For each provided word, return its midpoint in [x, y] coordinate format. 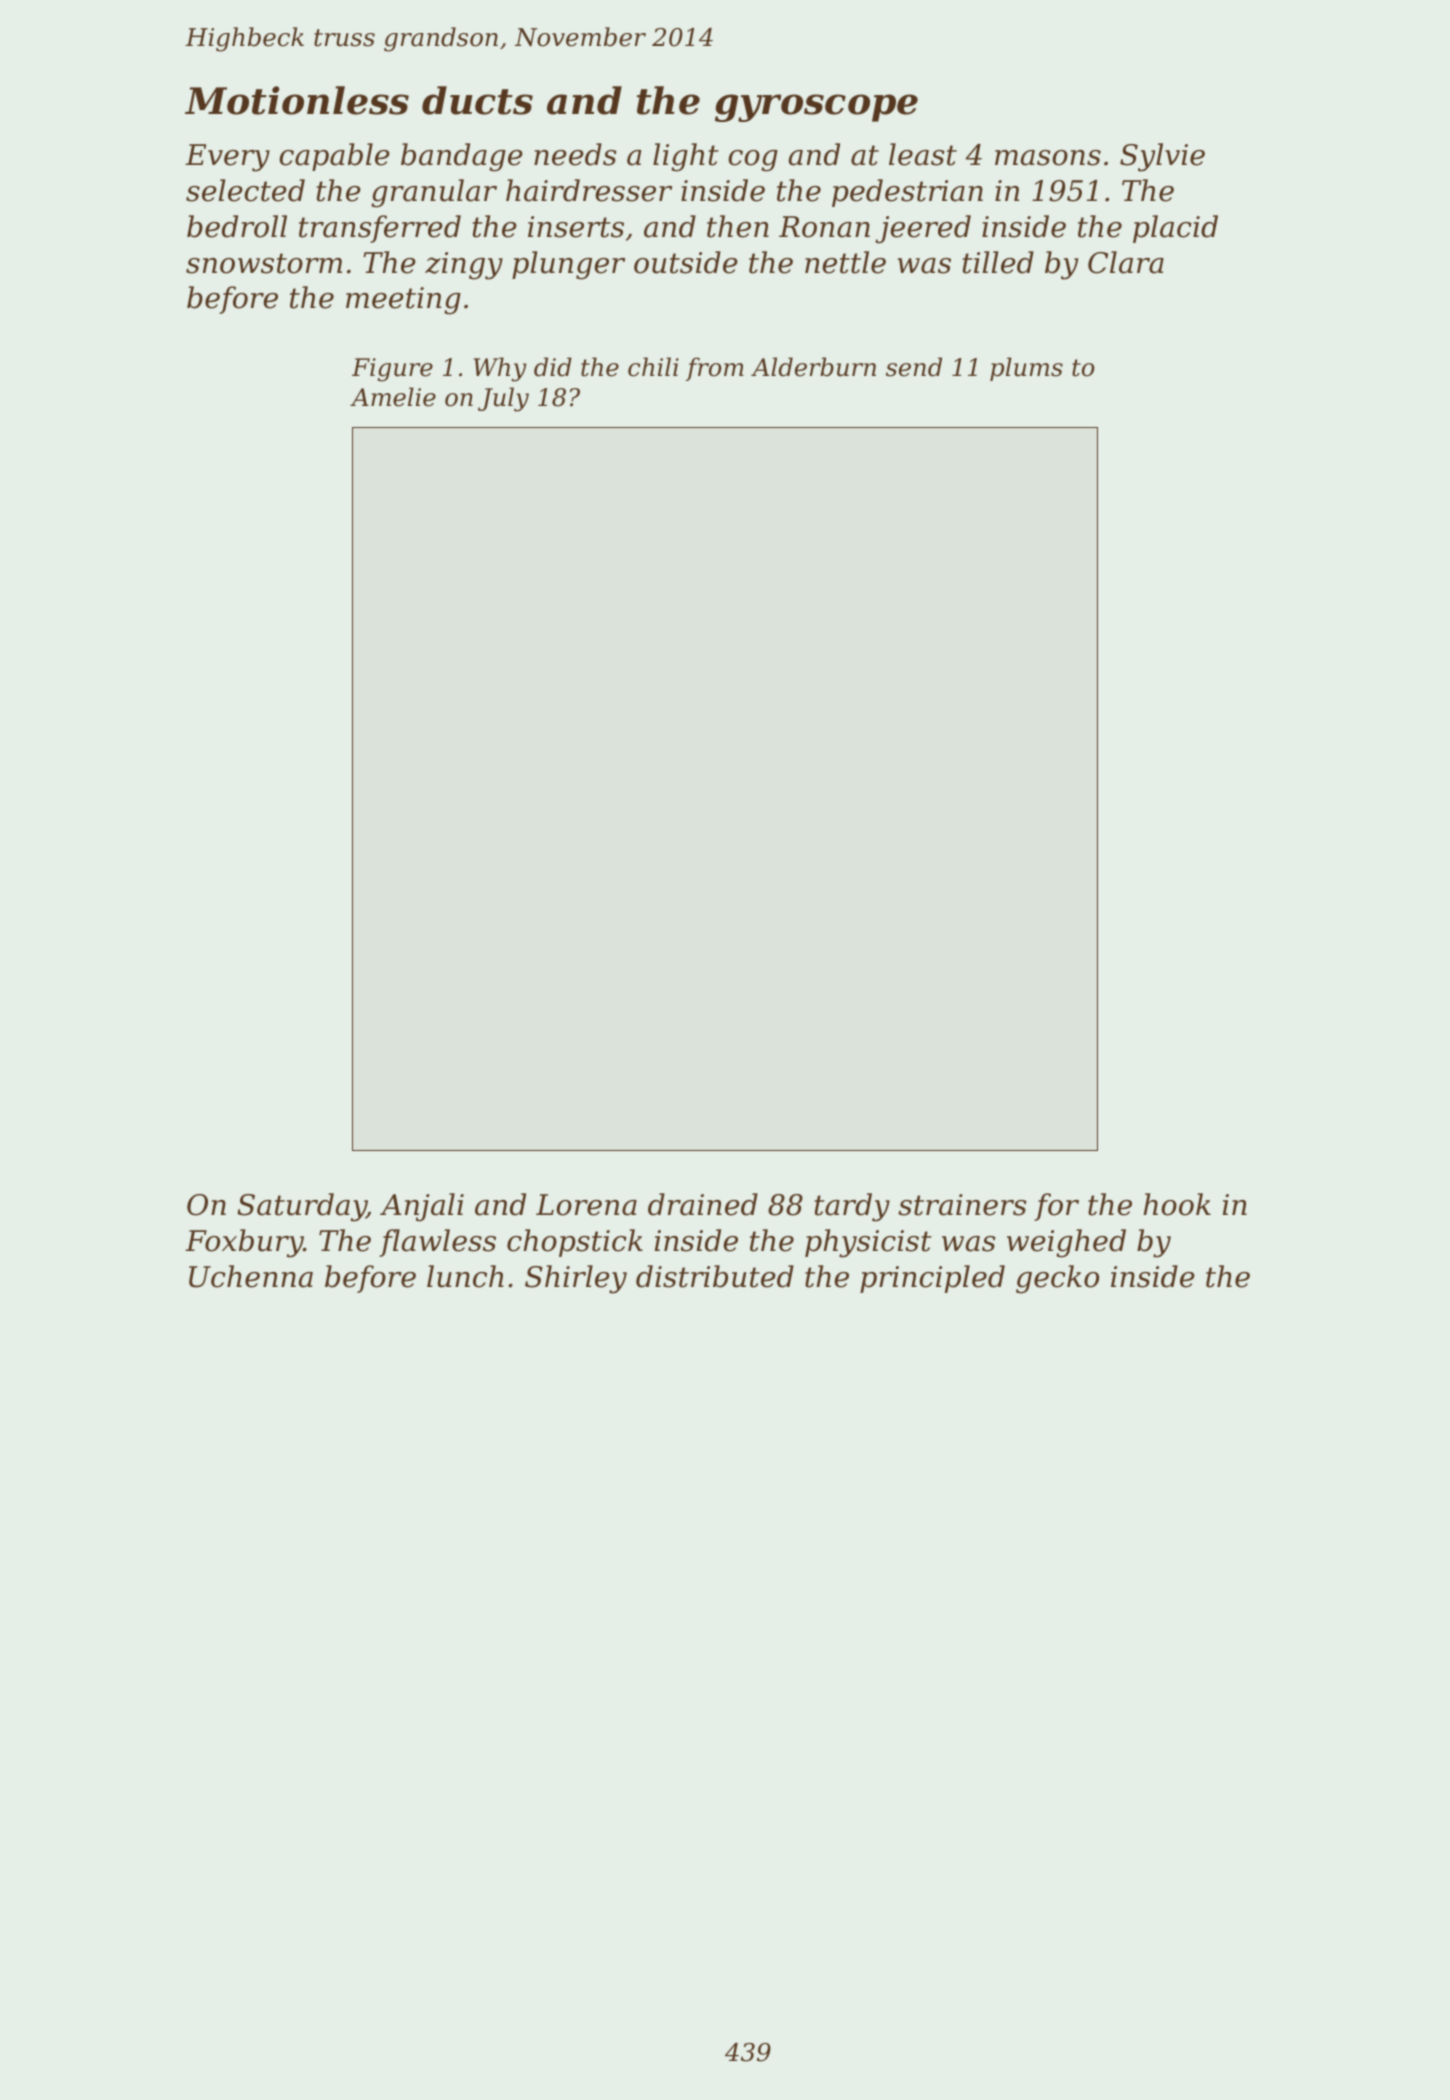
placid [1175, 229]
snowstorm [264, 263]
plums [1026, 369]
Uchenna [251, 1276]
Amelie [393, 397]
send [914, 367]
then [738, 226]
